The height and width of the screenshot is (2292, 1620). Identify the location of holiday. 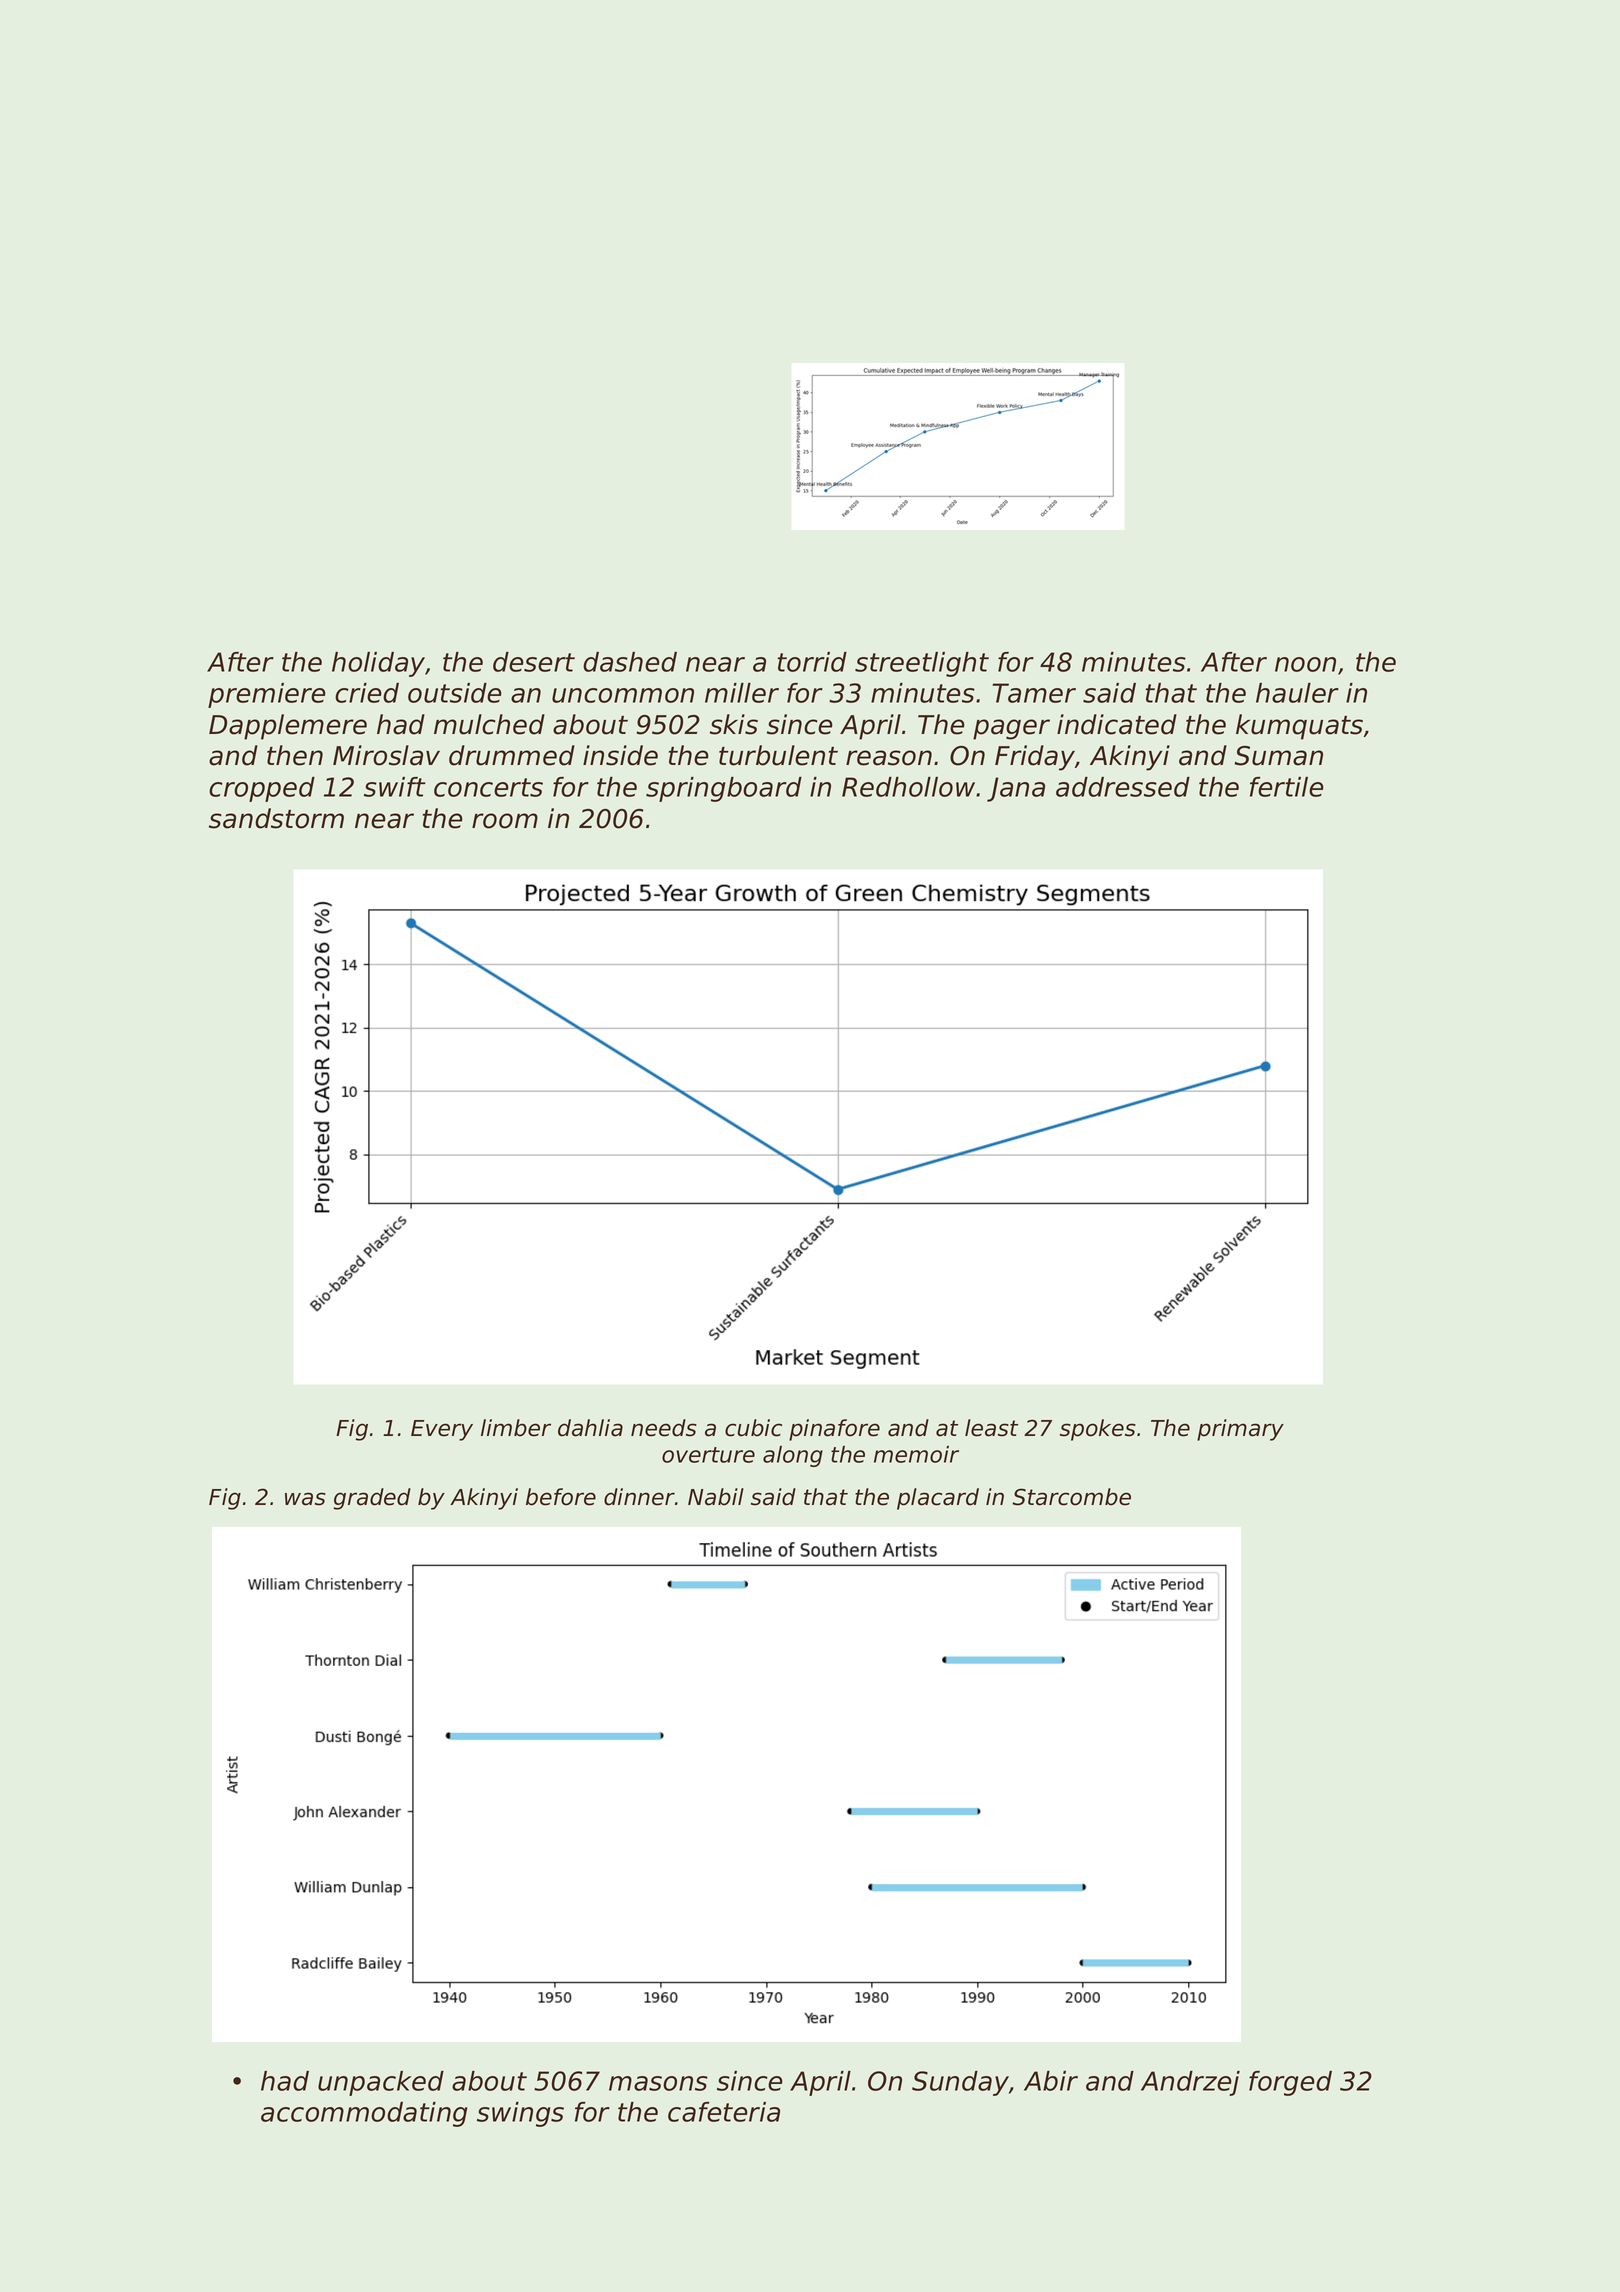
(378, 664).
